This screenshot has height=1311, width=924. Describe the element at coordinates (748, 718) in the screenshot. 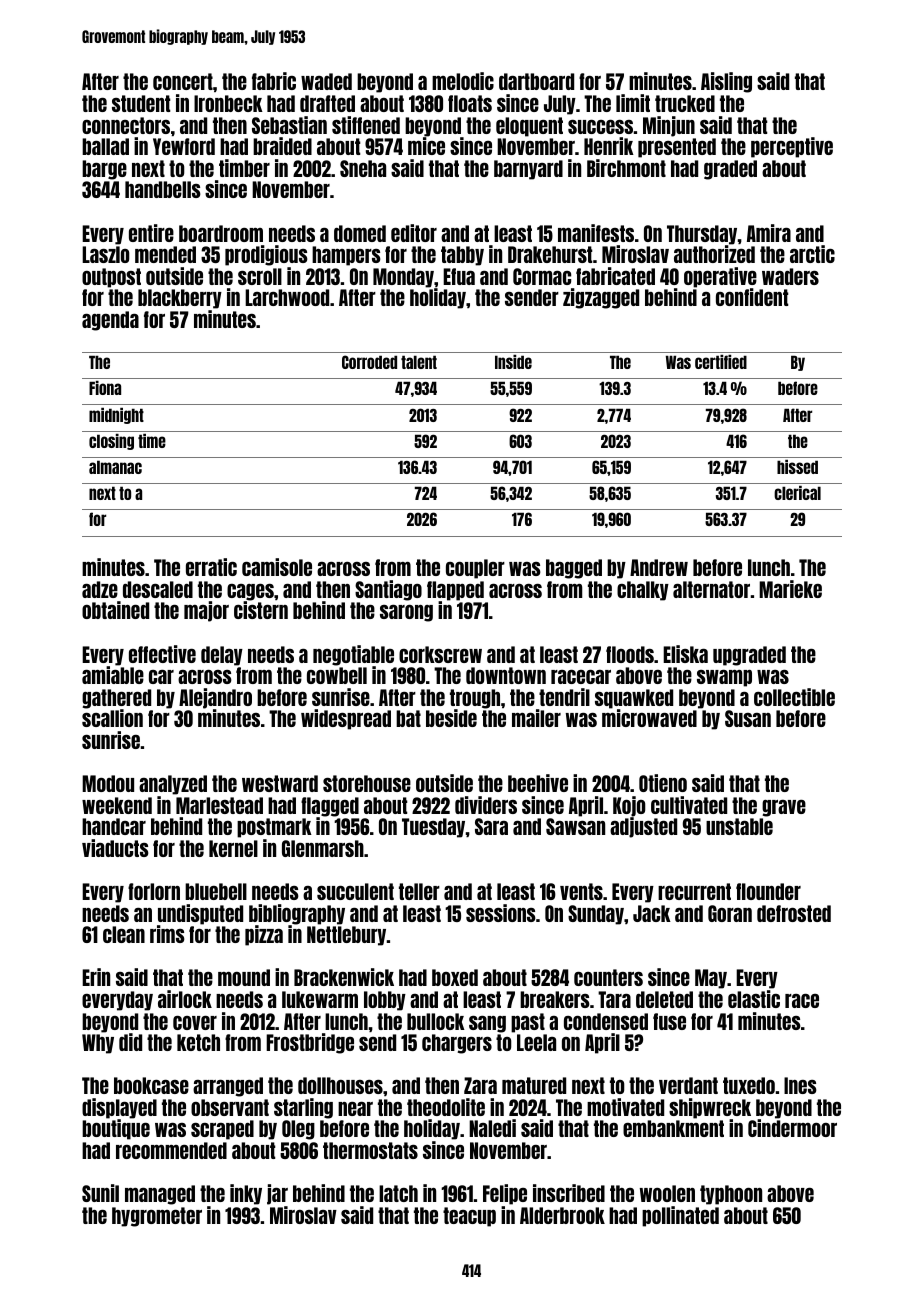

I see `Susan` at that location.
